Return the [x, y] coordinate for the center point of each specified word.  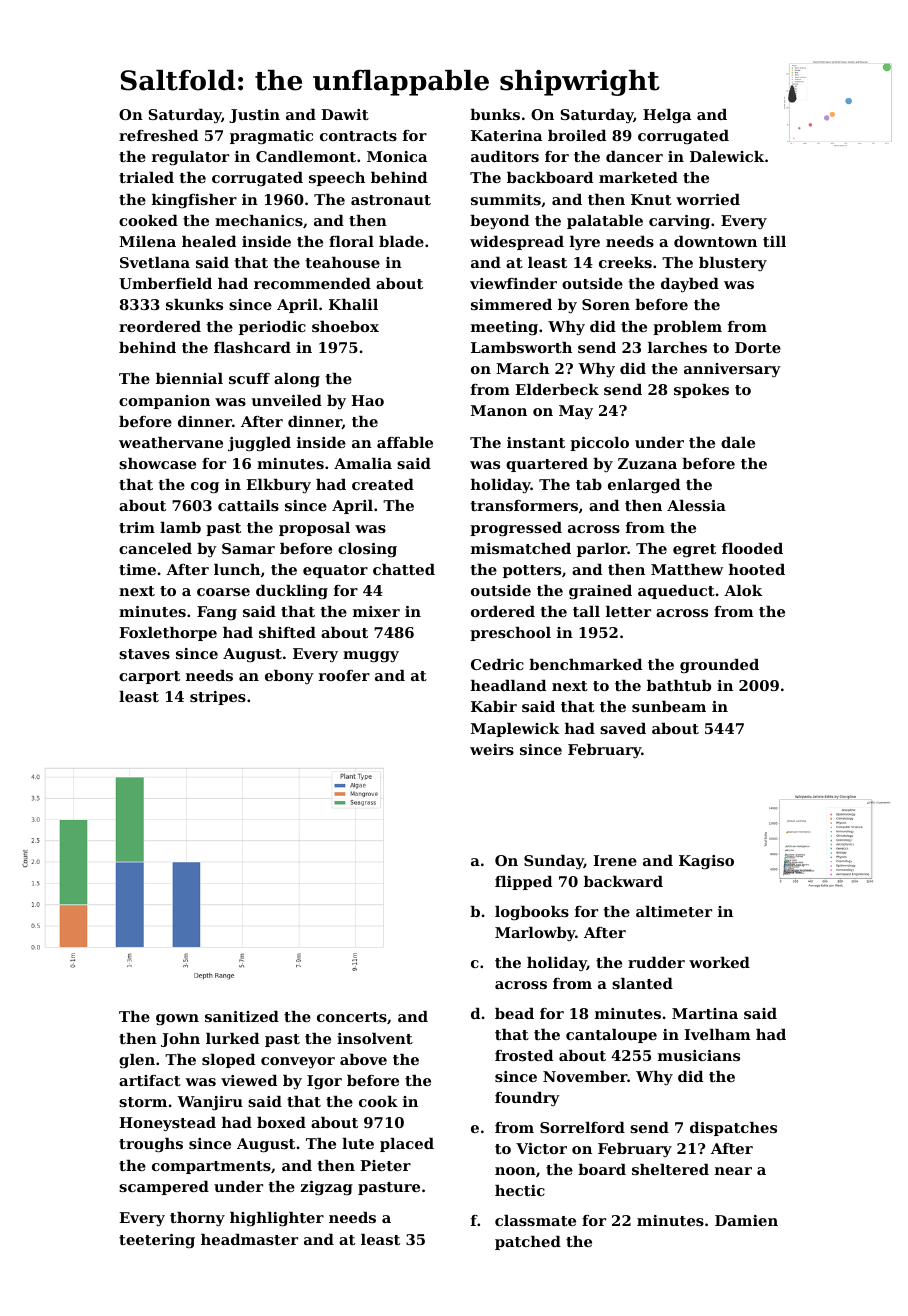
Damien [746, 1220]
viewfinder [513, 283]
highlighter [277, 1219]
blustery [733, 264]
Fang [217, 613]
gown [177, 1020]
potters [532, 571]
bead [514, 1013]
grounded [719, 666]
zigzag [327, 1188]
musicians [699, 1055]
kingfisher [194, 201]
